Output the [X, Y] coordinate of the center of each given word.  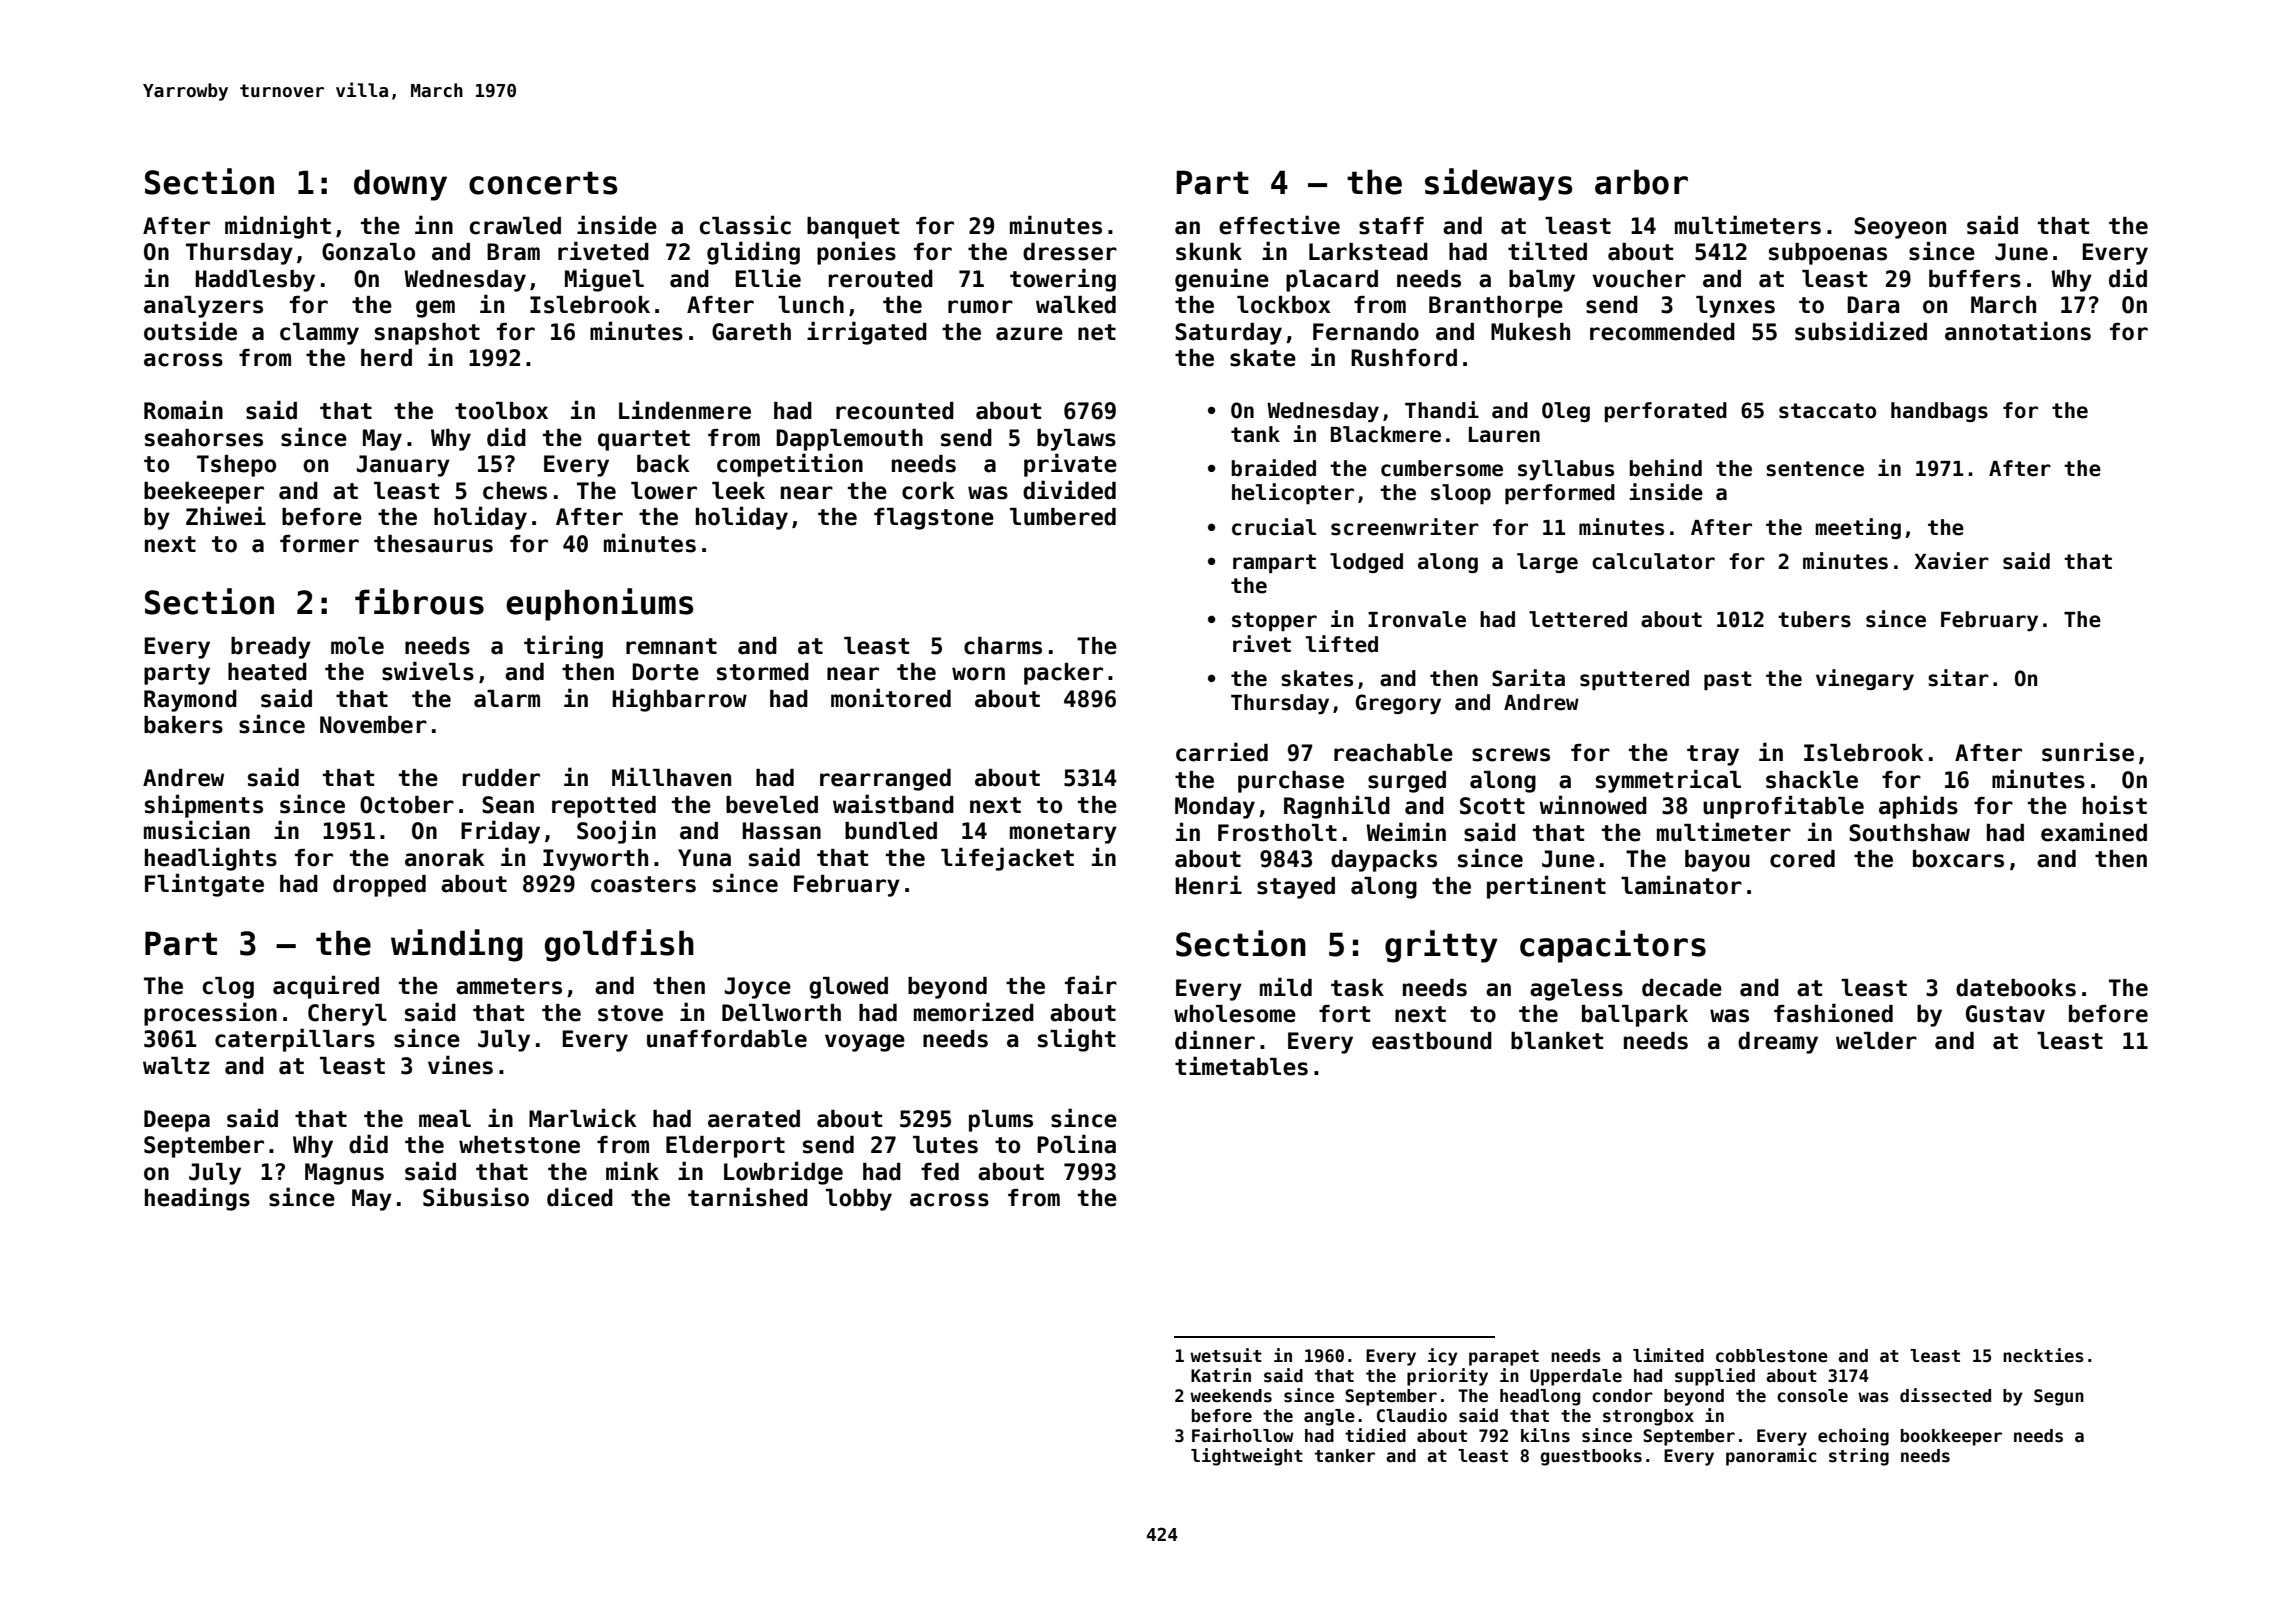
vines [460, 1065]
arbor [1641, 182]
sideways [1498, 184]
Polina [1076, 1144]
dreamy [1778, 1043]
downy [400, 185]
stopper [1274, 621]
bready [271, 648]
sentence [1815, 469]
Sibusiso [476, 1197]
